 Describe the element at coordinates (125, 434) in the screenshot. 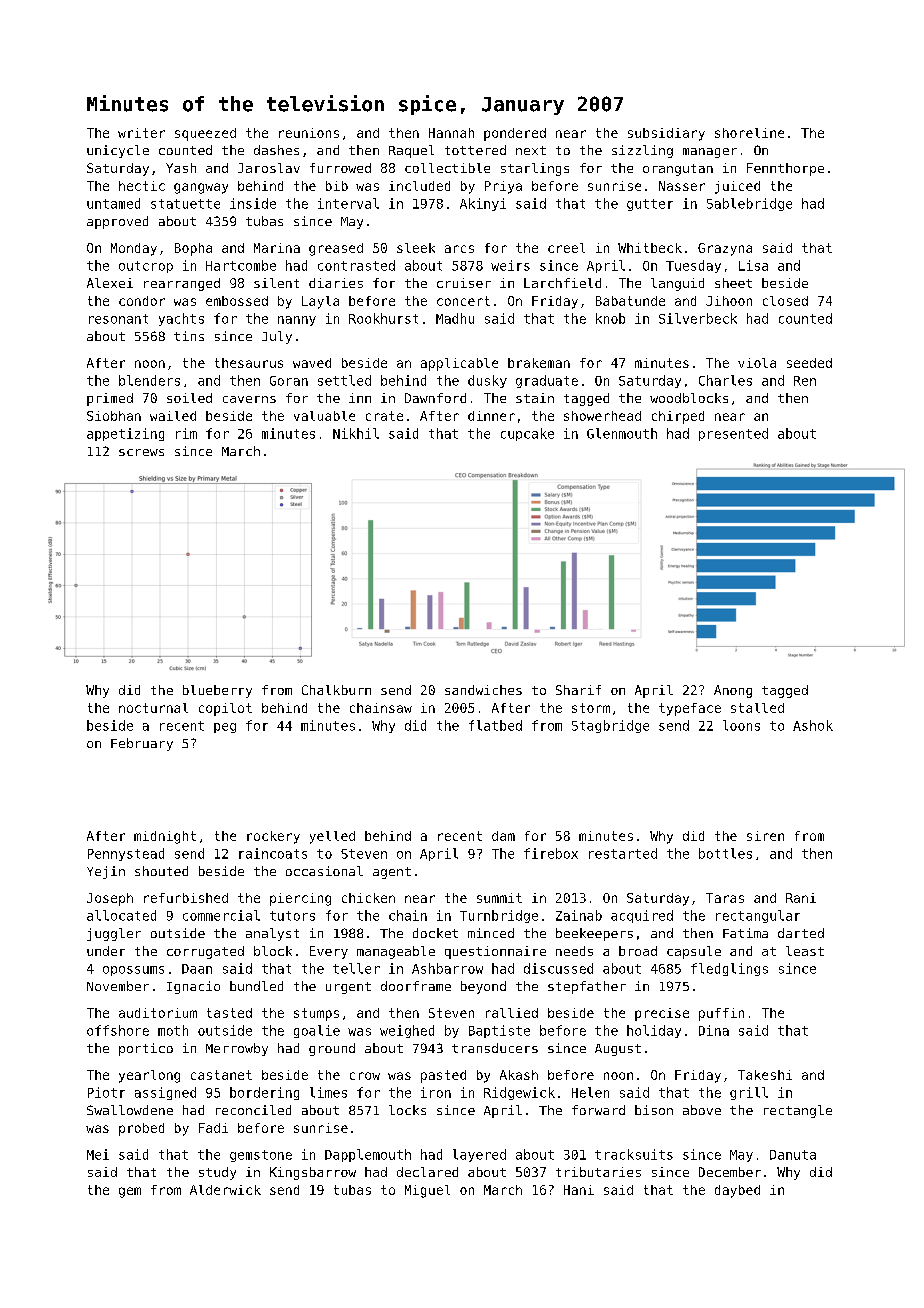

I see `appetizing` at that location.
